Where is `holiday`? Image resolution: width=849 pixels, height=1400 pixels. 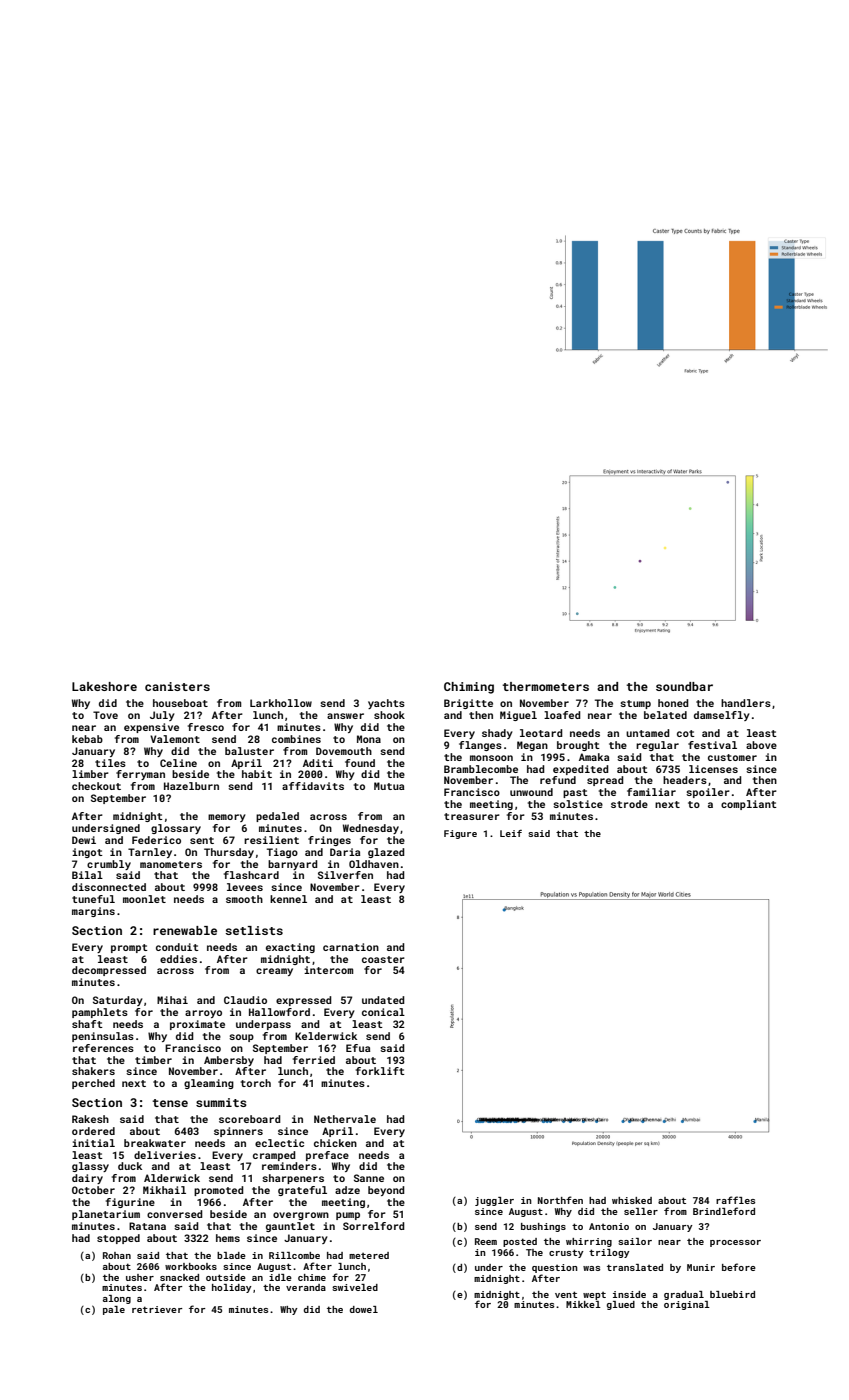 holiday is located at coordinates (232, 1288).
